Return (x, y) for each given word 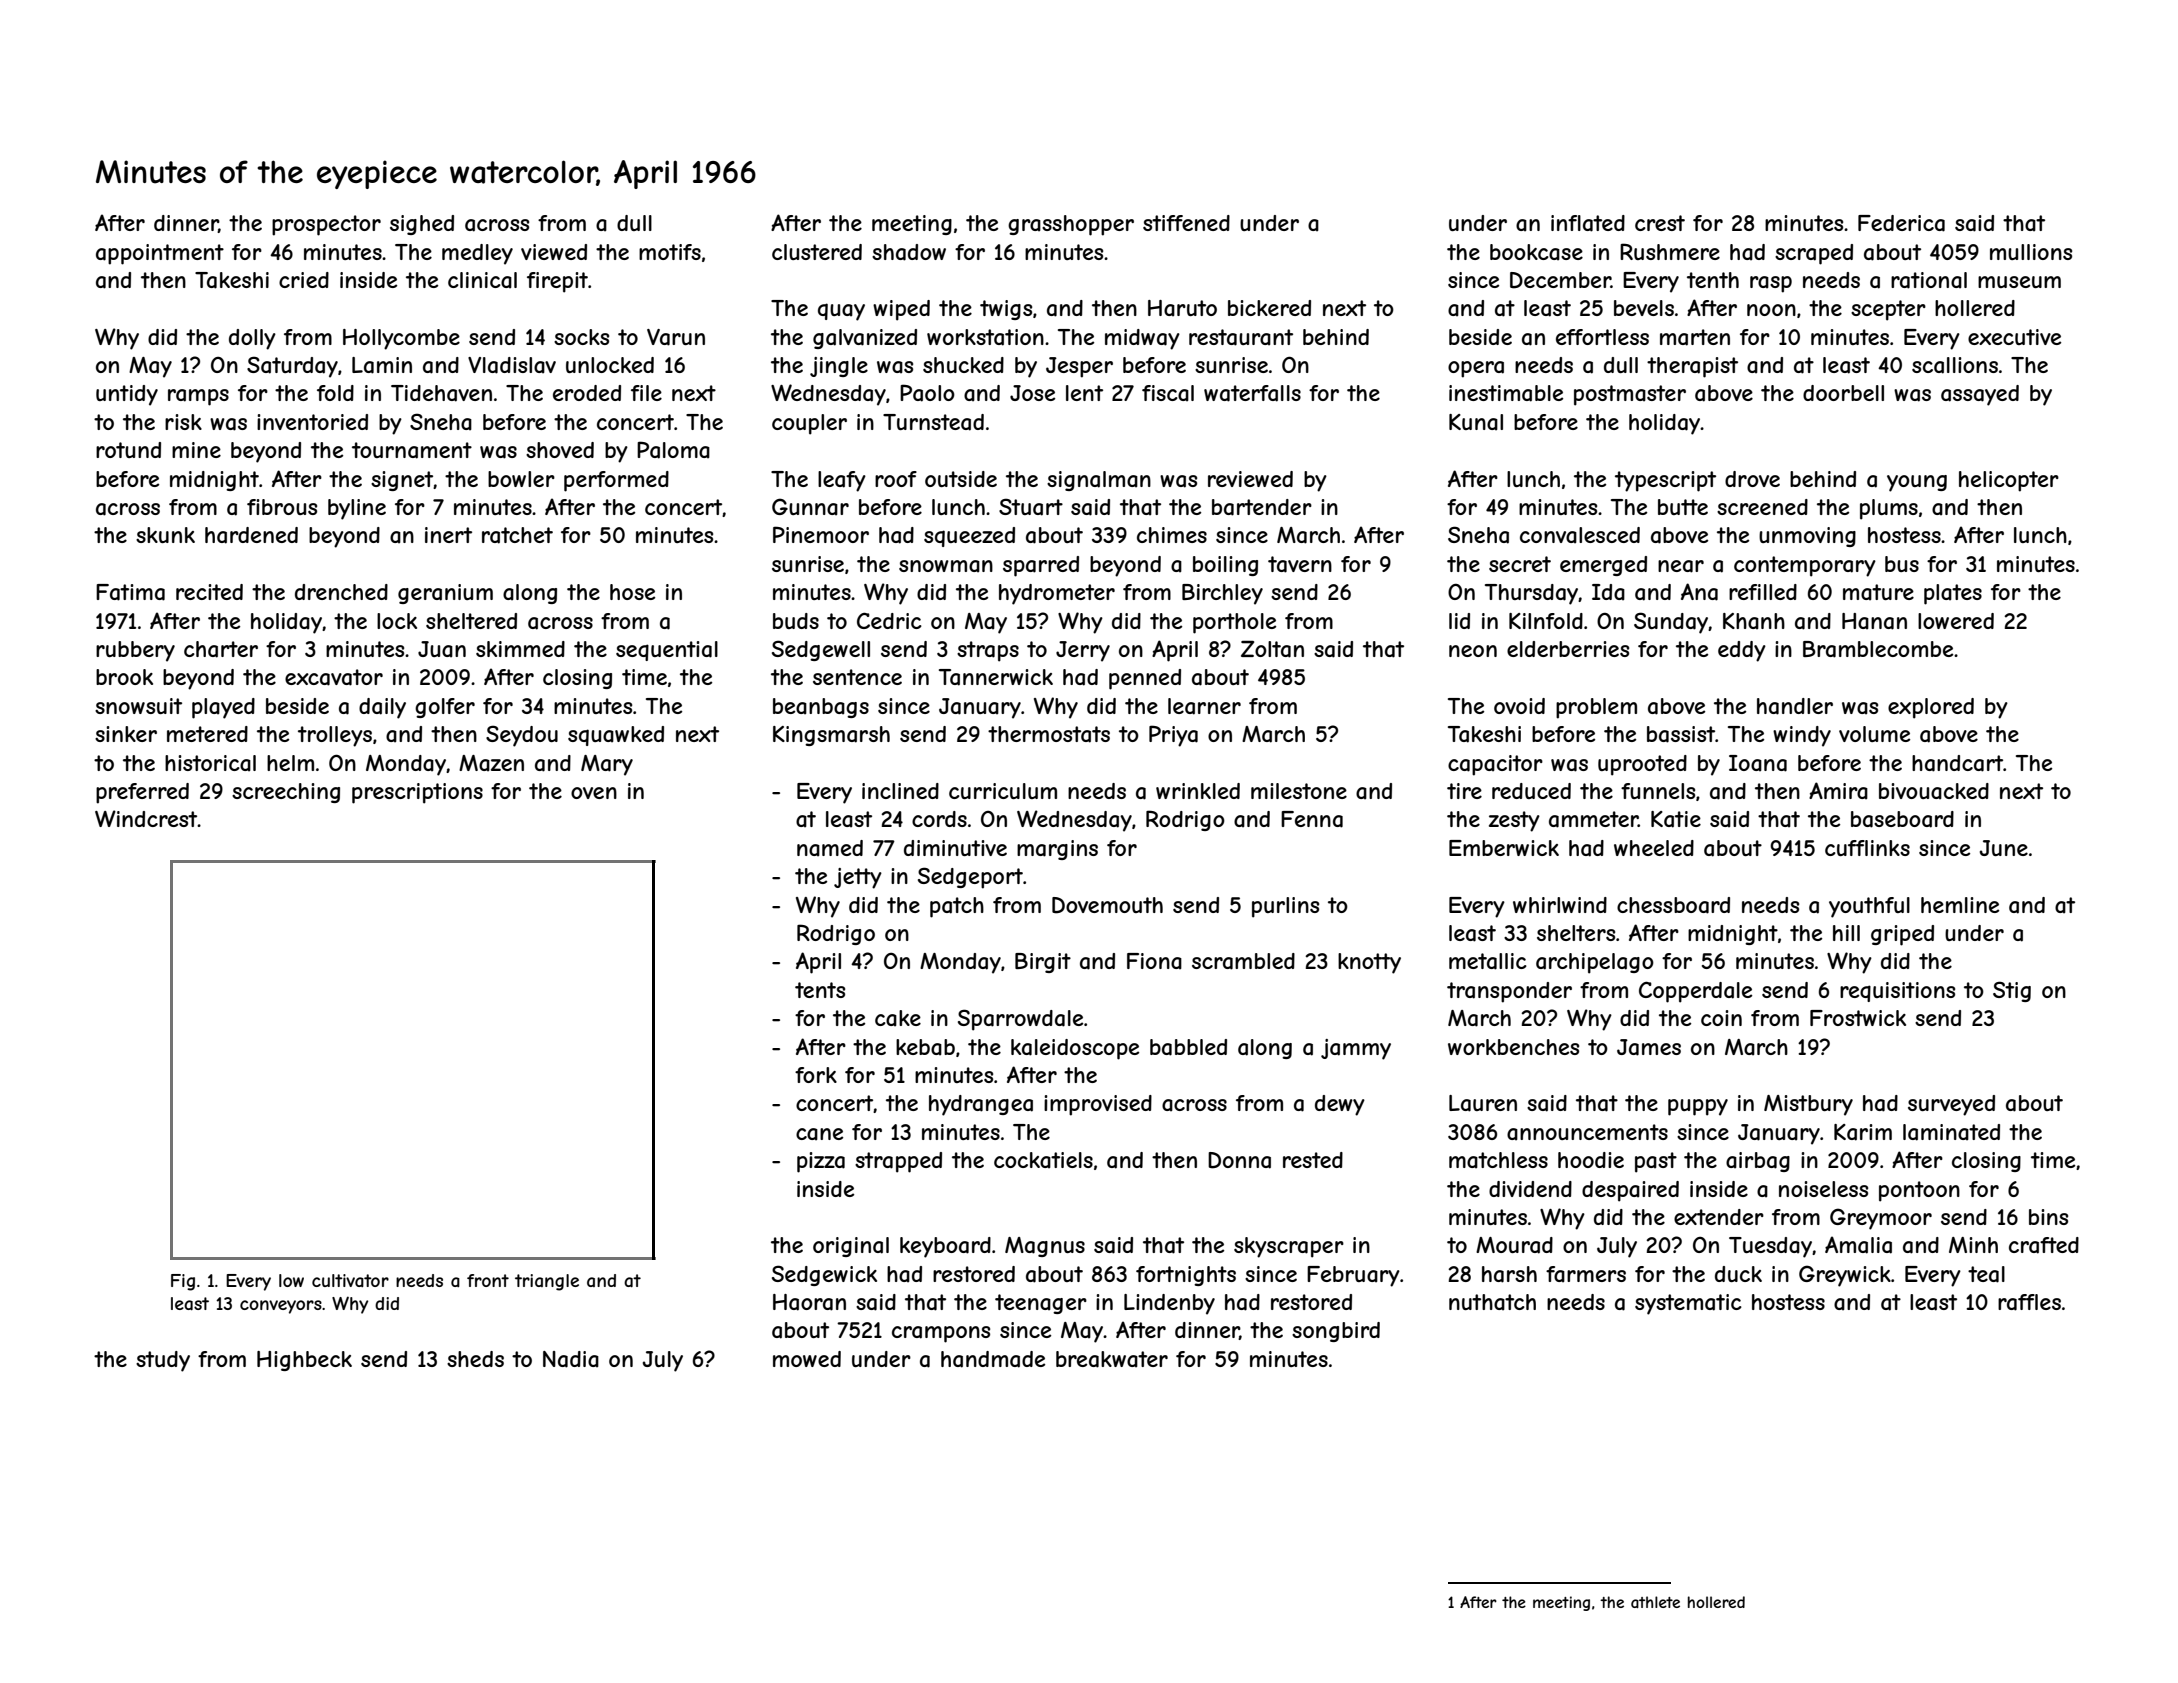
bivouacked (1934, 791)
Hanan (1874, 621)
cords (939, 819)
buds (796, 621)
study (163, 1361)
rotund (128, 450)
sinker (126, 734)
